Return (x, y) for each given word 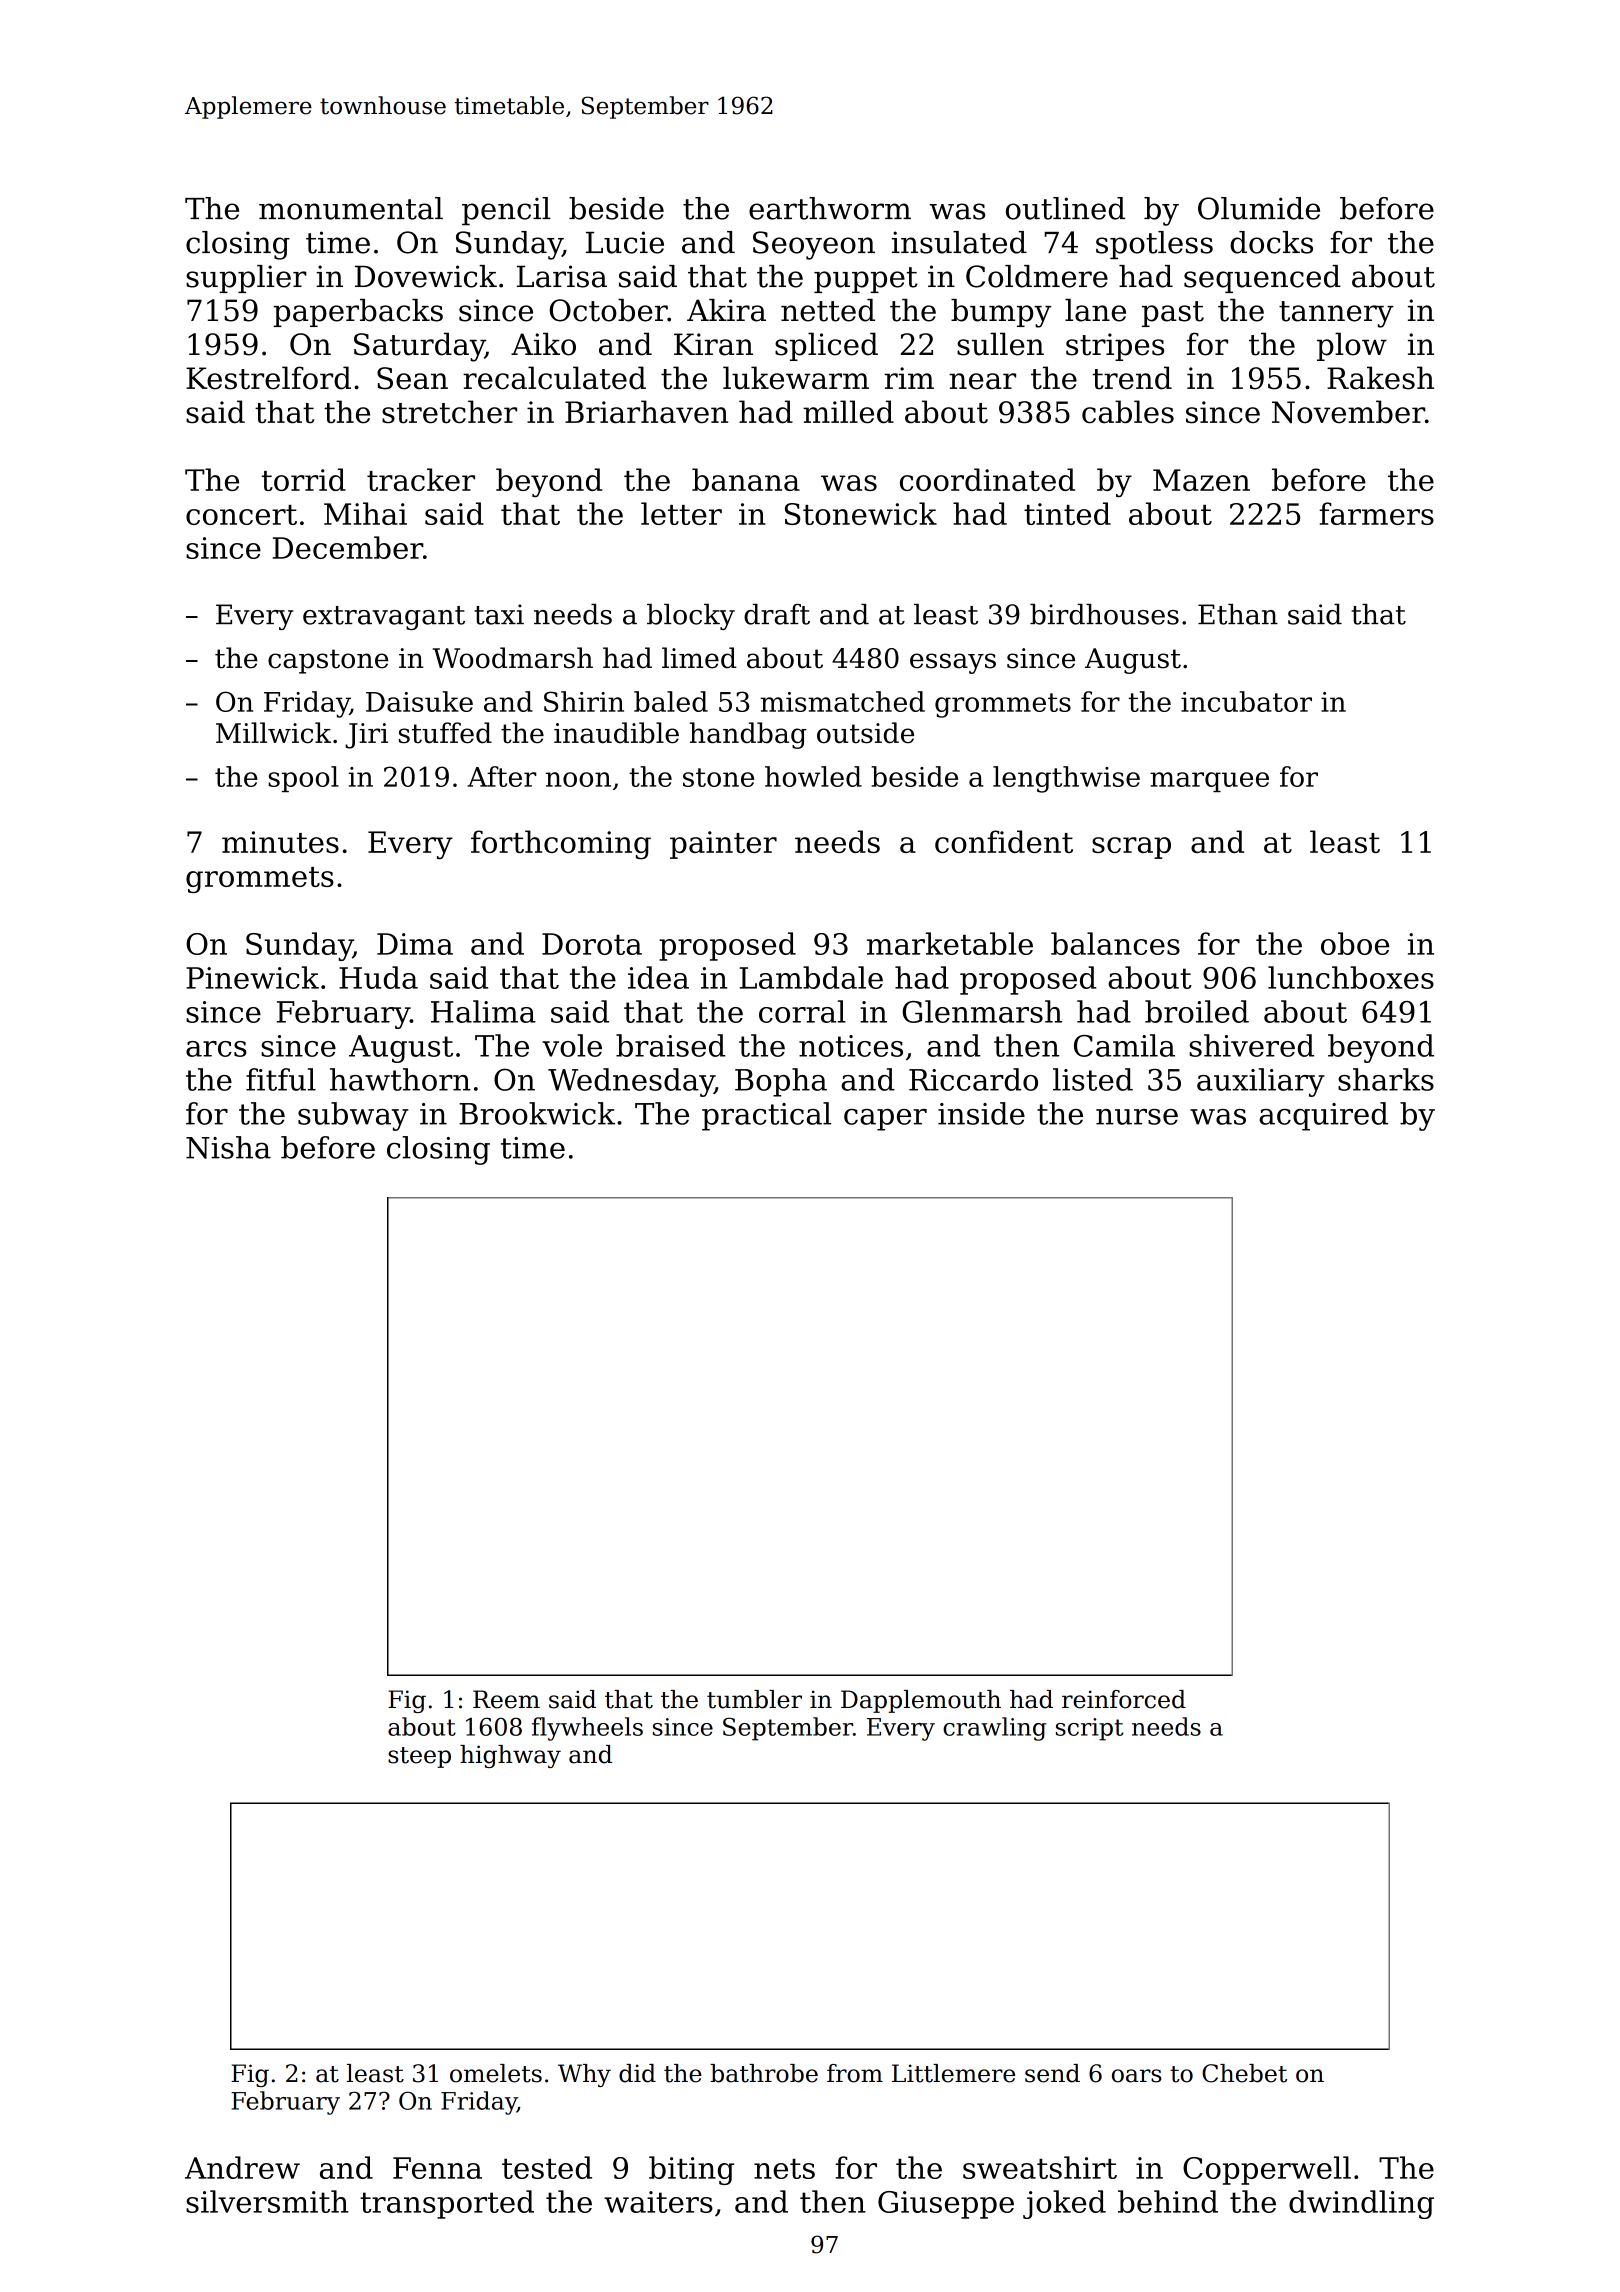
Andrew (242, 2167)
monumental (351, 208)
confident (1004, 841)
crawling (994, 1729)
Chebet (1244, 2073)
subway (353, 1116)
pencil (506, 211)
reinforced (1124, 1699)
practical (766, 1116)
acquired (1323, 1116)
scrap (1131, 848)
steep (419, 1757)
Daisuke (419, 701)
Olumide (1259, 208)
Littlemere (953, 2073)
